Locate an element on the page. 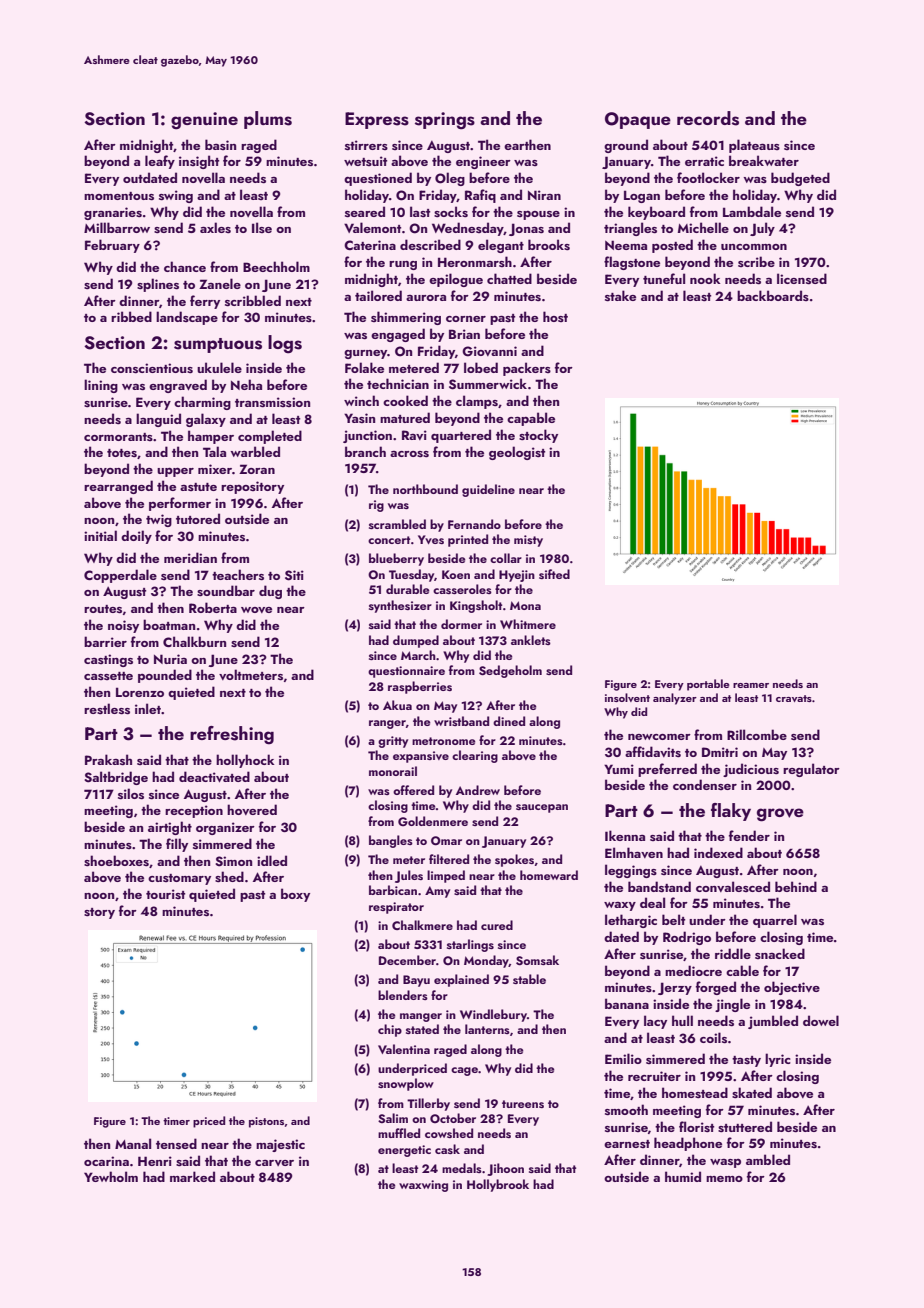 This document has height=1308, width=924. hollyhock is located at coordinates (245, 761).
